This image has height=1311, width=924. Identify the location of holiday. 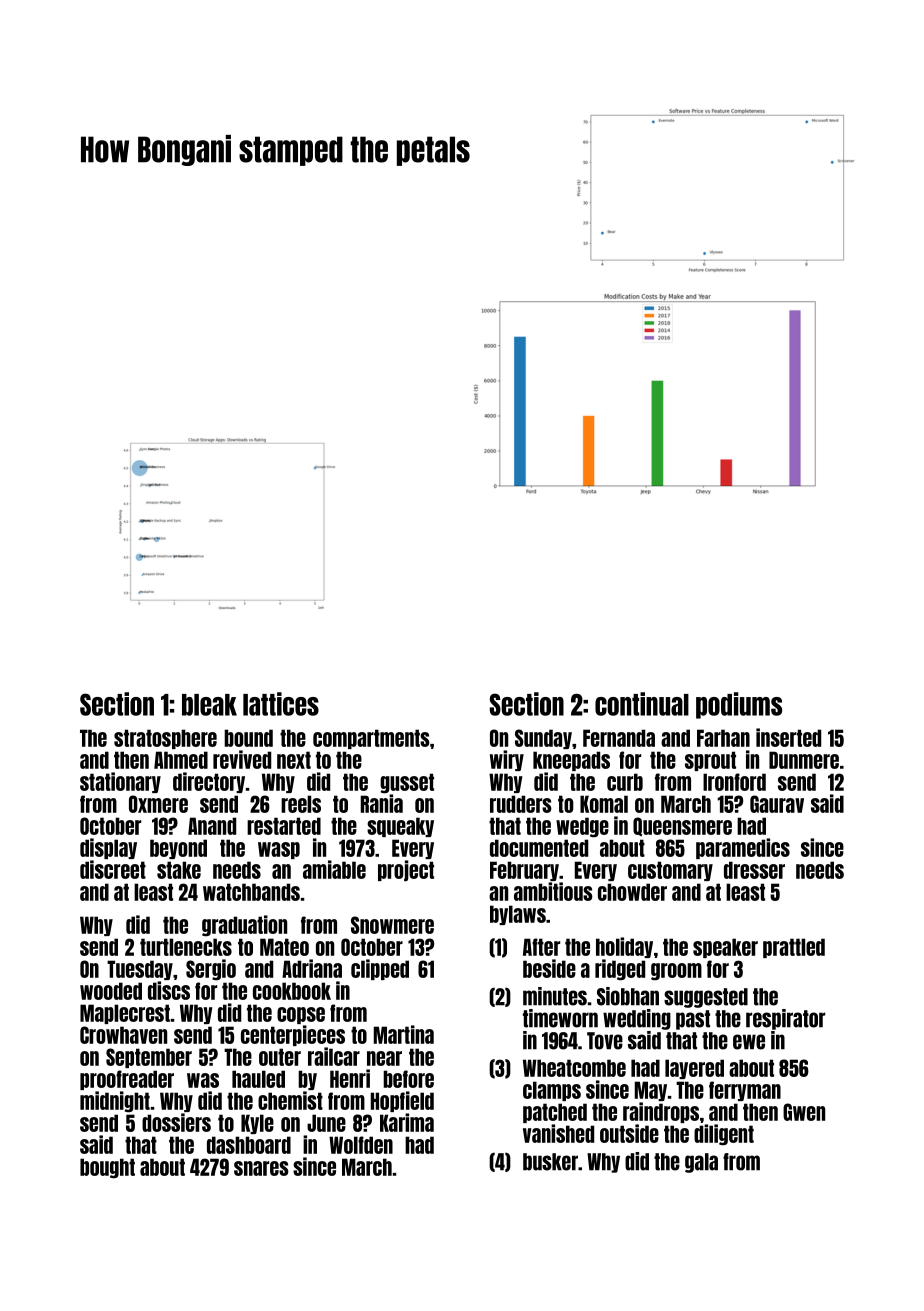
(624, 947).
